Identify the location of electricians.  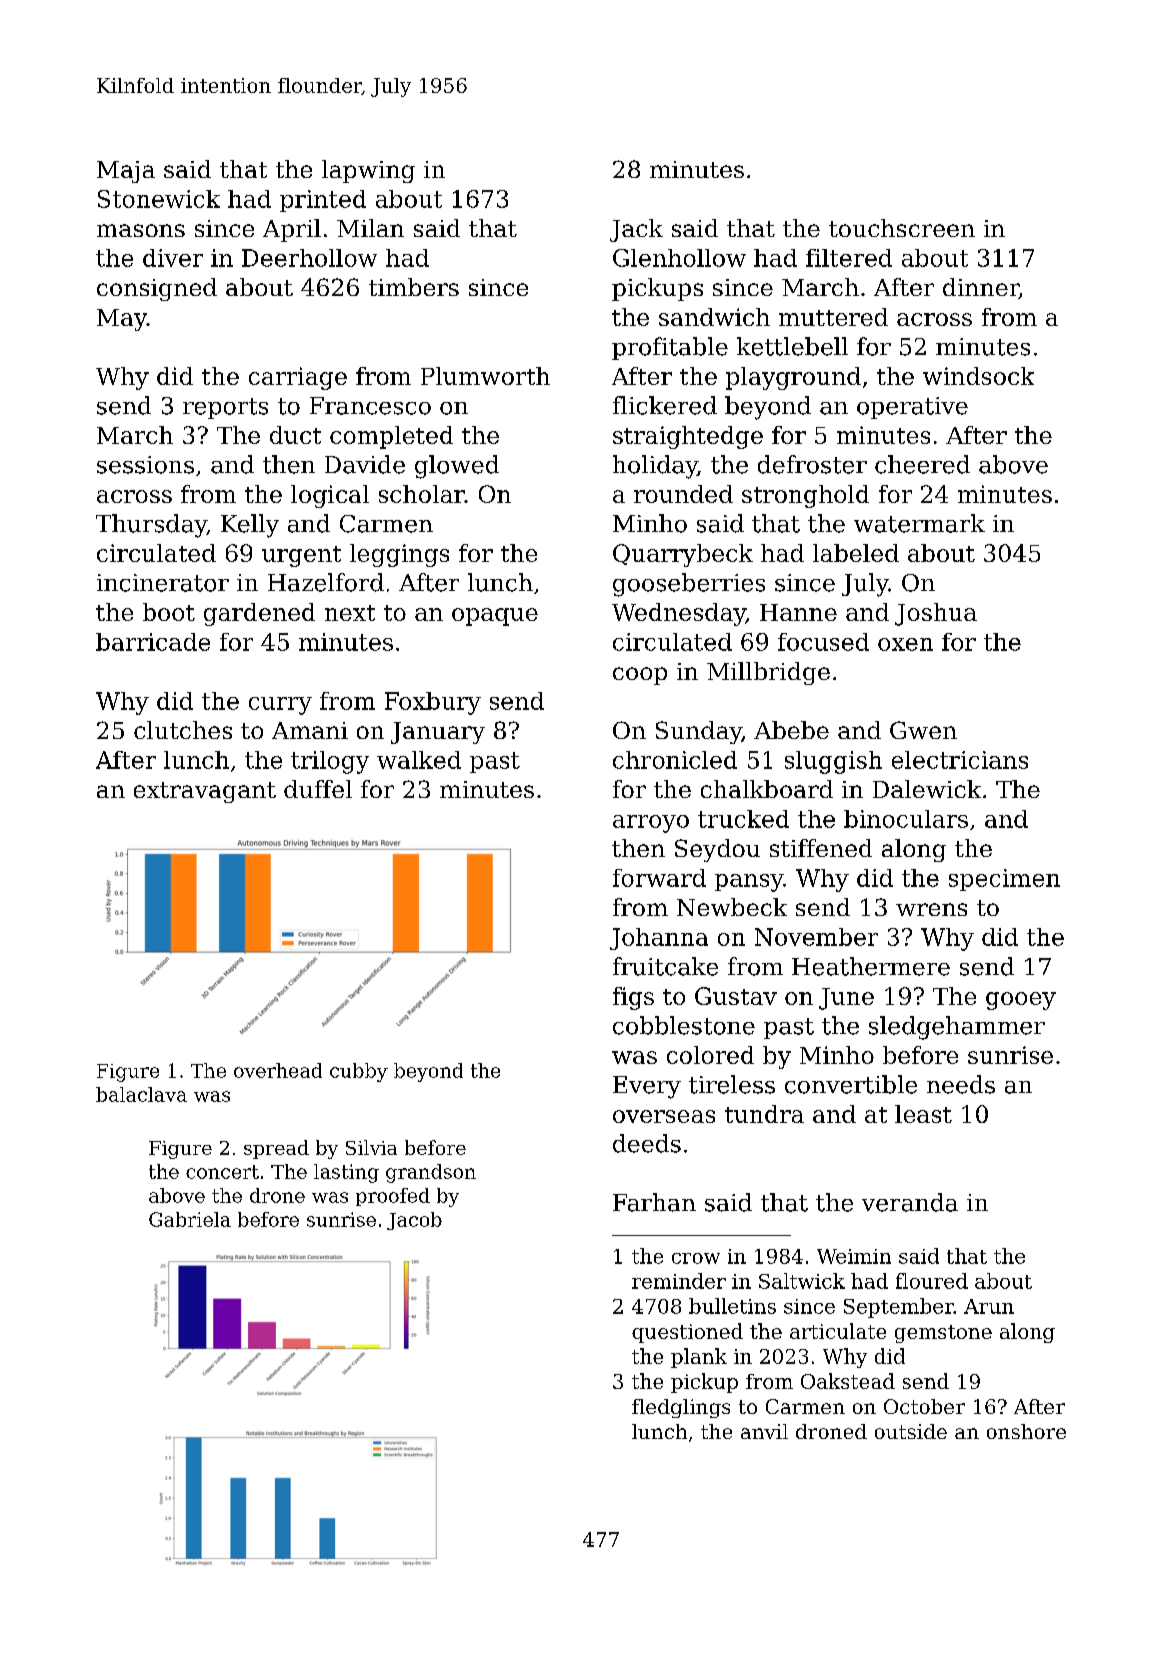
(960, 760).
